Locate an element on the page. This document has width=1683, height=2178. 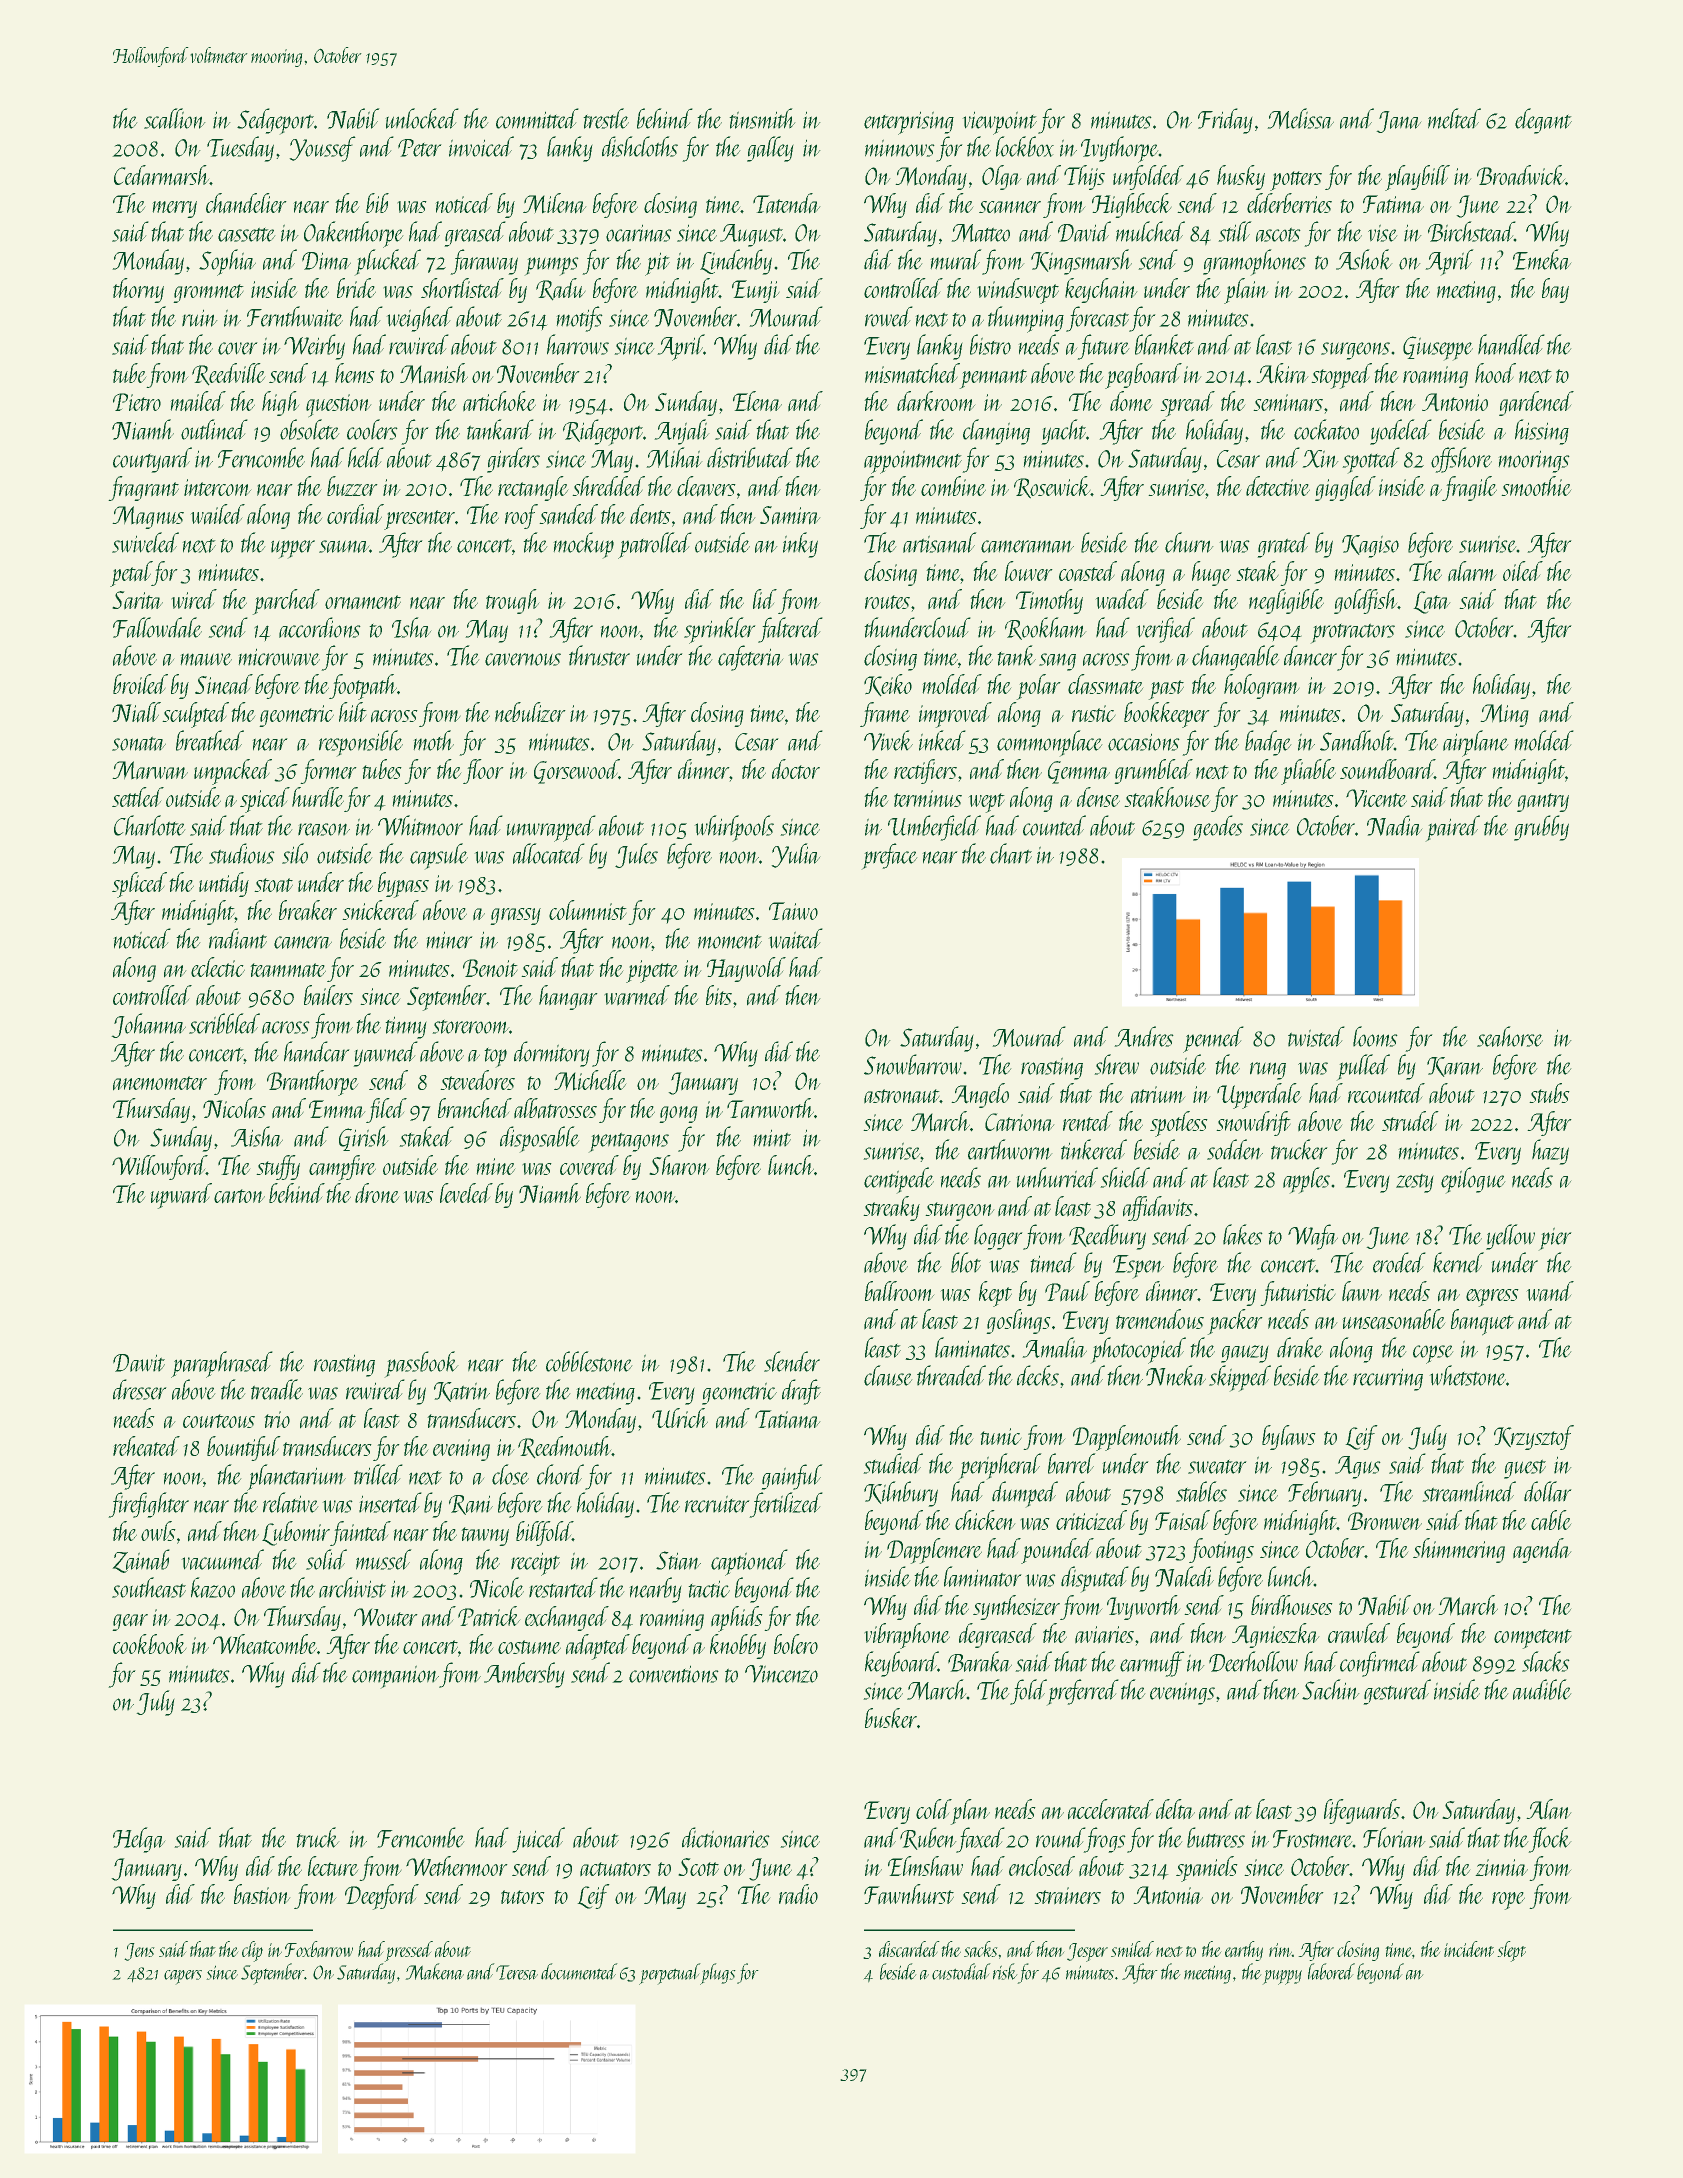
blanket is located at coordinates (1164, 344).
